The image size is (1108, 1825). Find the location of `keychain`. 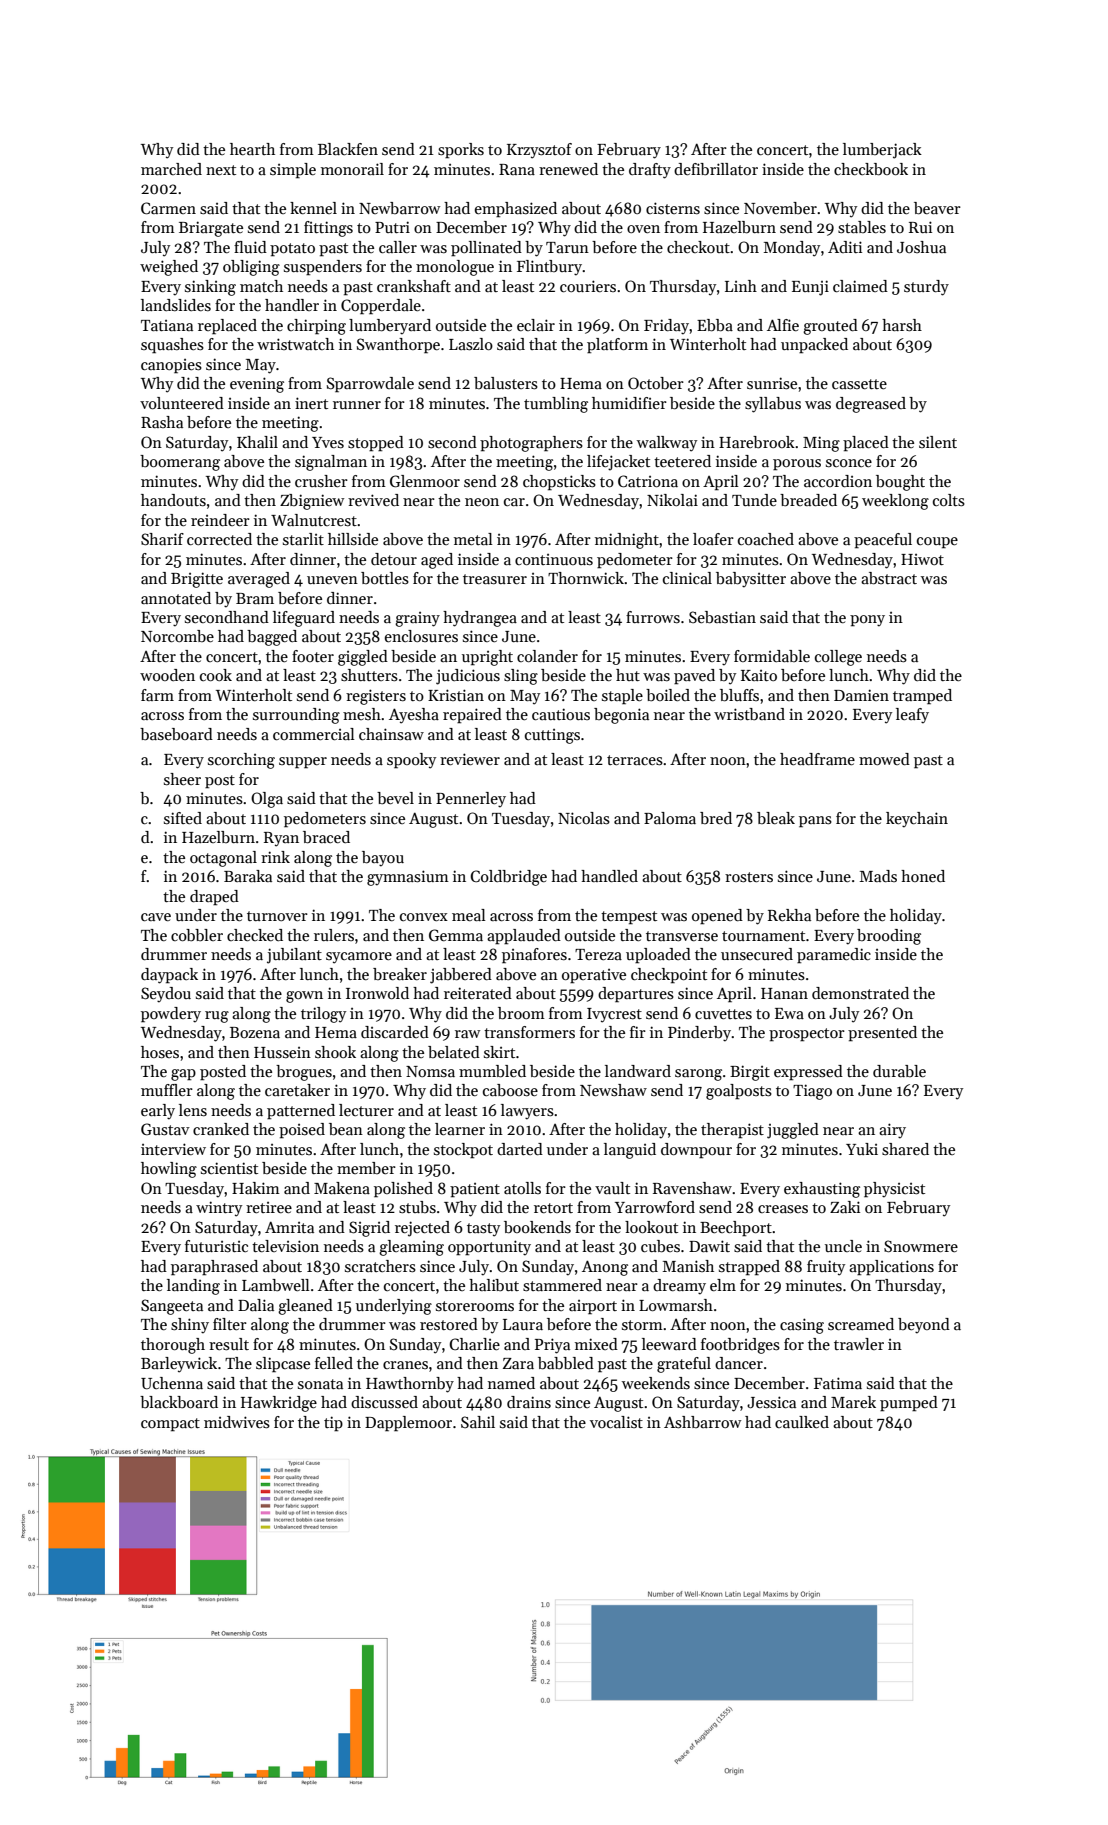

keychain is located at coordinates (917, 820).
